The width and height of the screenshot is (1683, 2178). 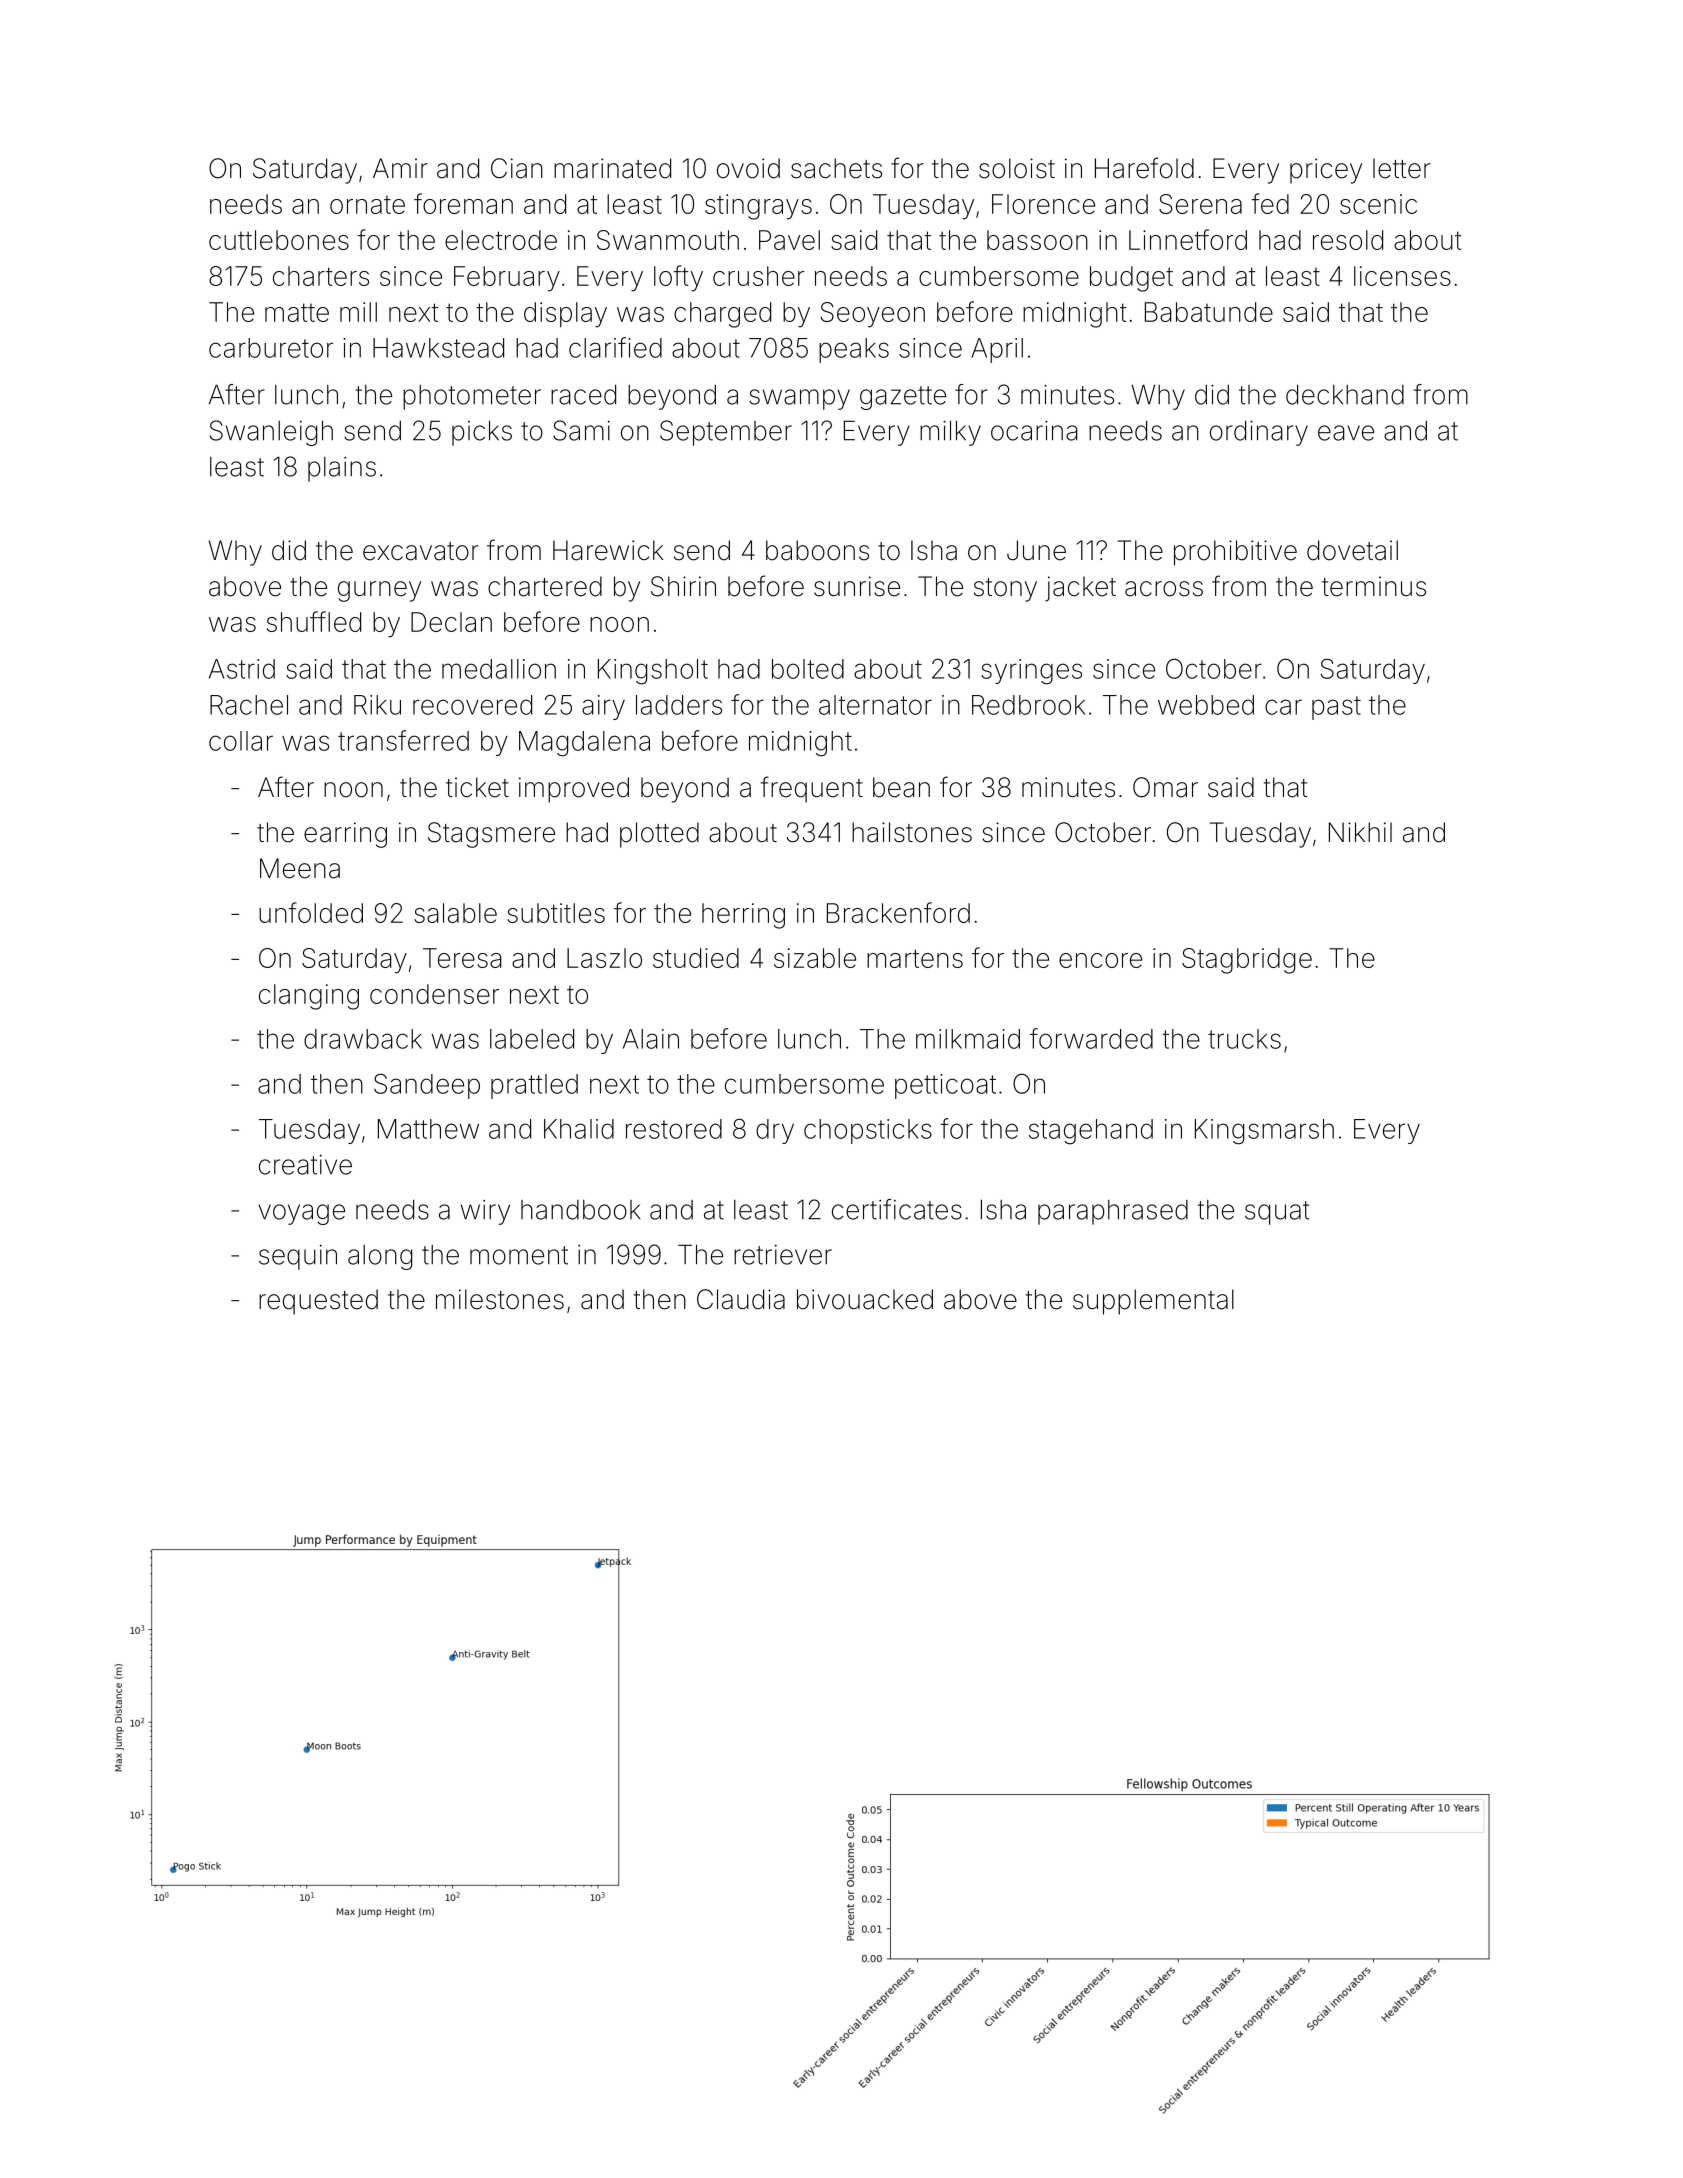 I want to click on Babatunde, so click(x=1209, y=312).
